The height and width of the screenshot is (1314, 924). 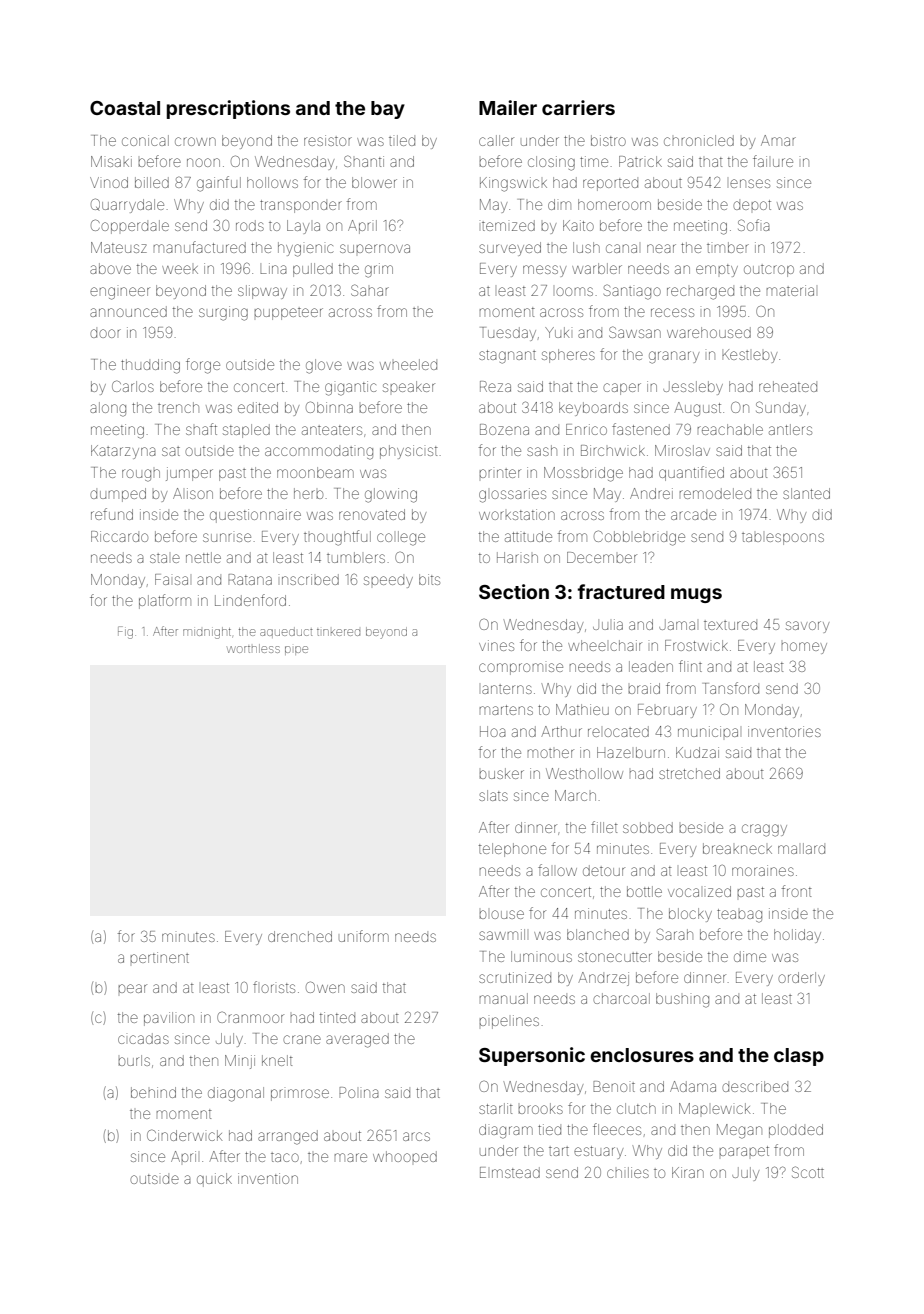 What do you see at coordinates (763, 870) in the screenshot?
I see `moraines` at bounding box center [763, 870].
